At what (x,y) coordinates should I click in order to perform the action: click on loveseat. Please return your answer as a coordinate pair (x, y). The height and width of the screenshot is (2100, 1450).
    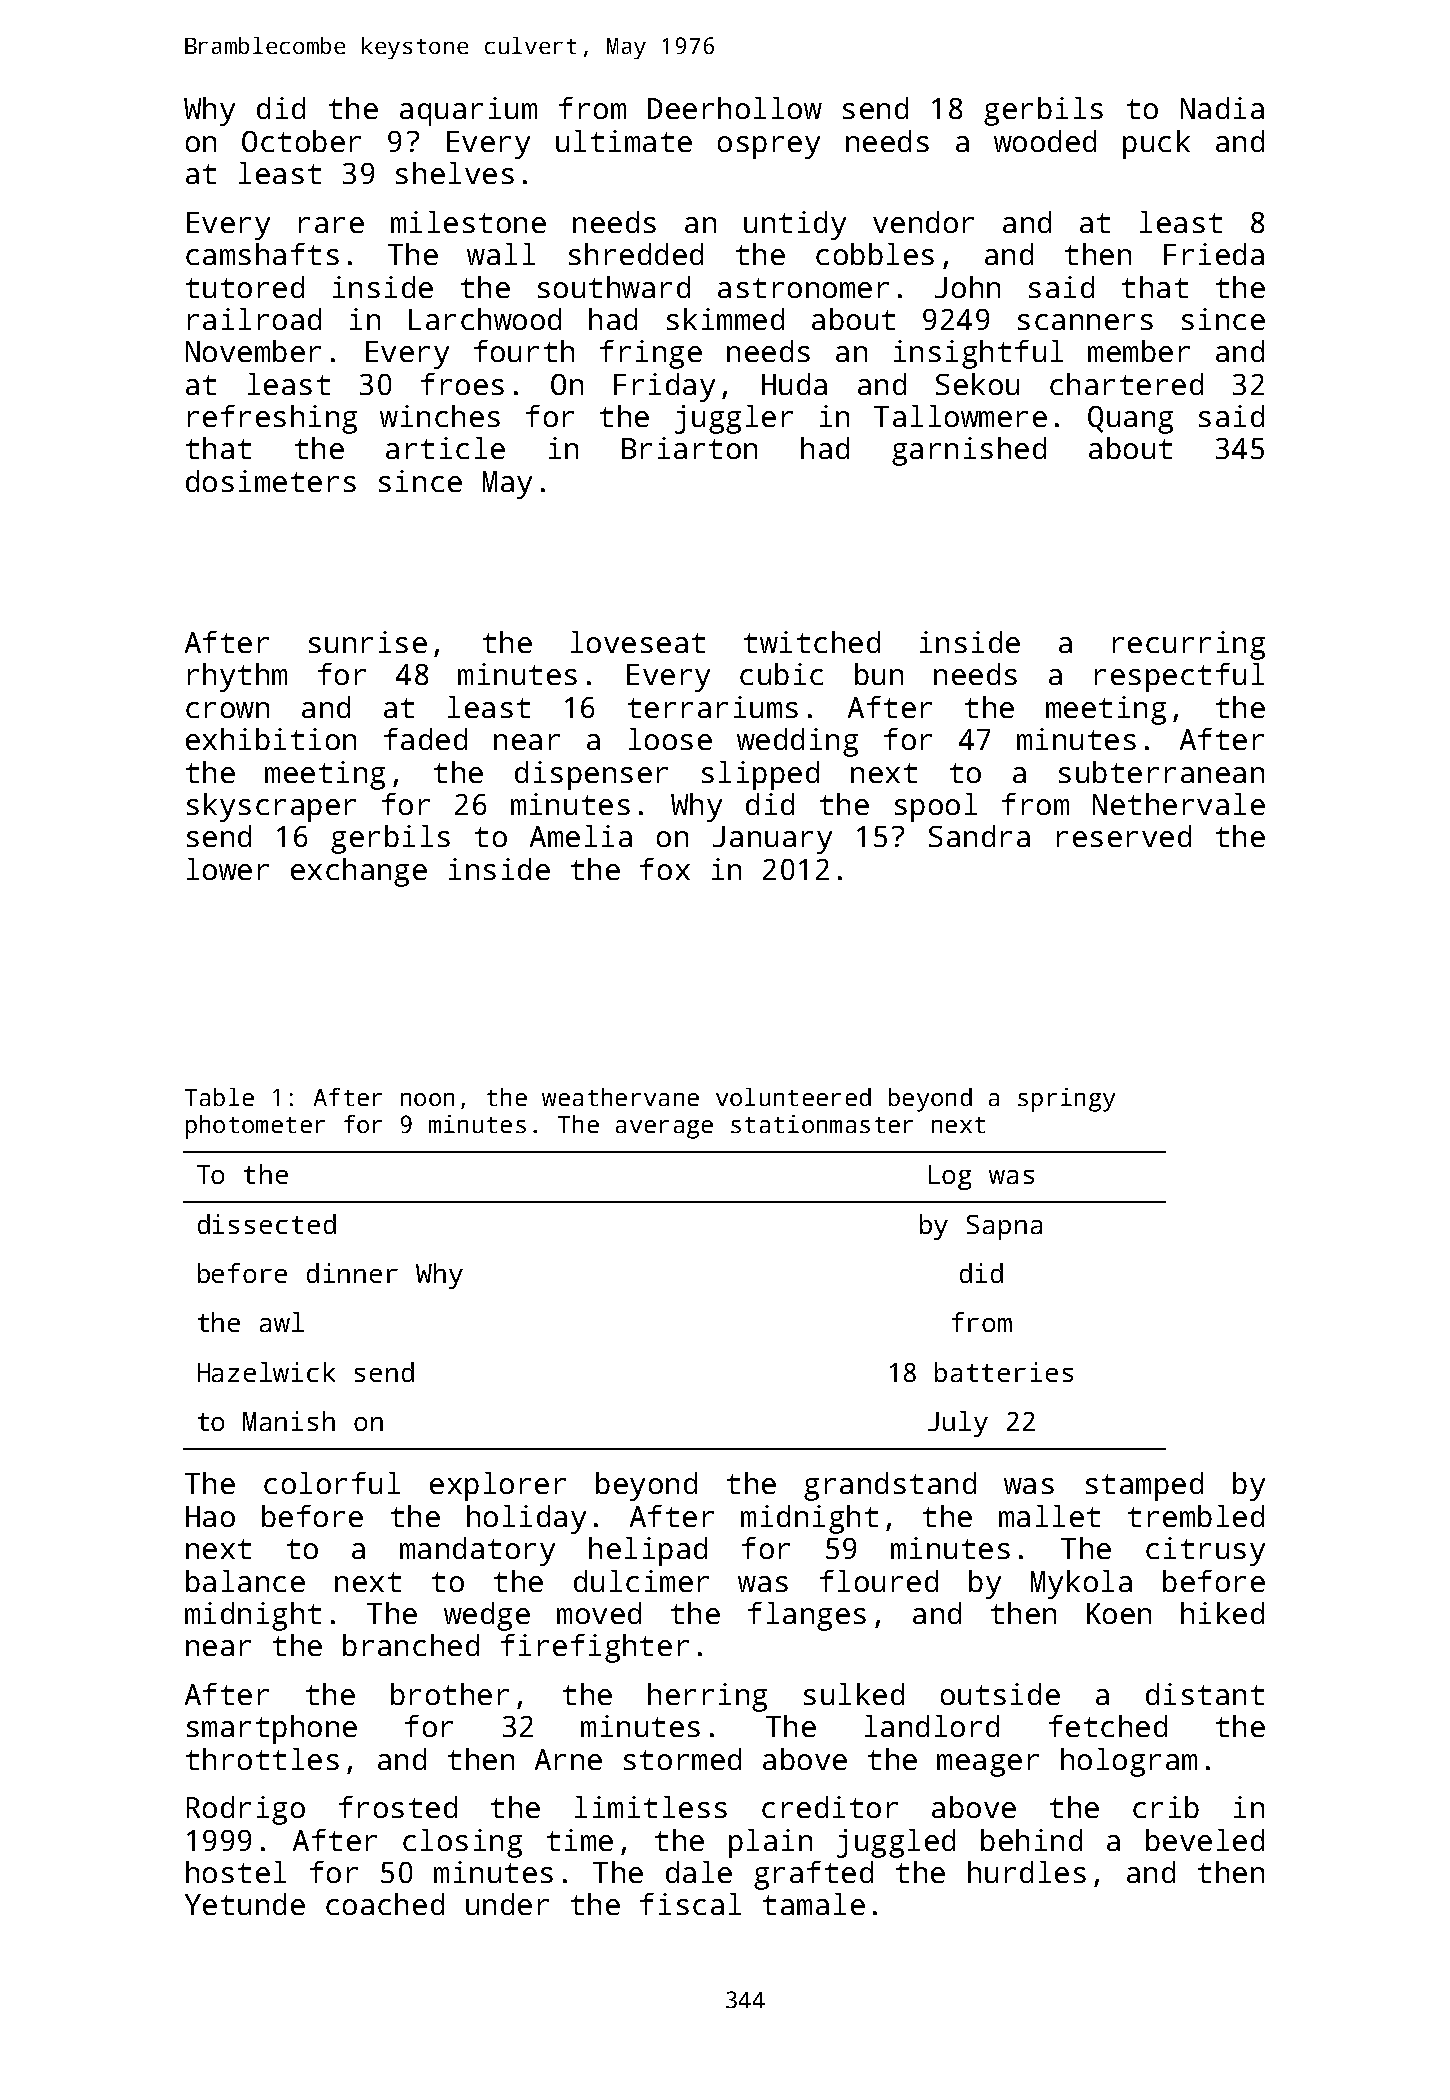
    Looking at the image, I should click on (638, 642).
